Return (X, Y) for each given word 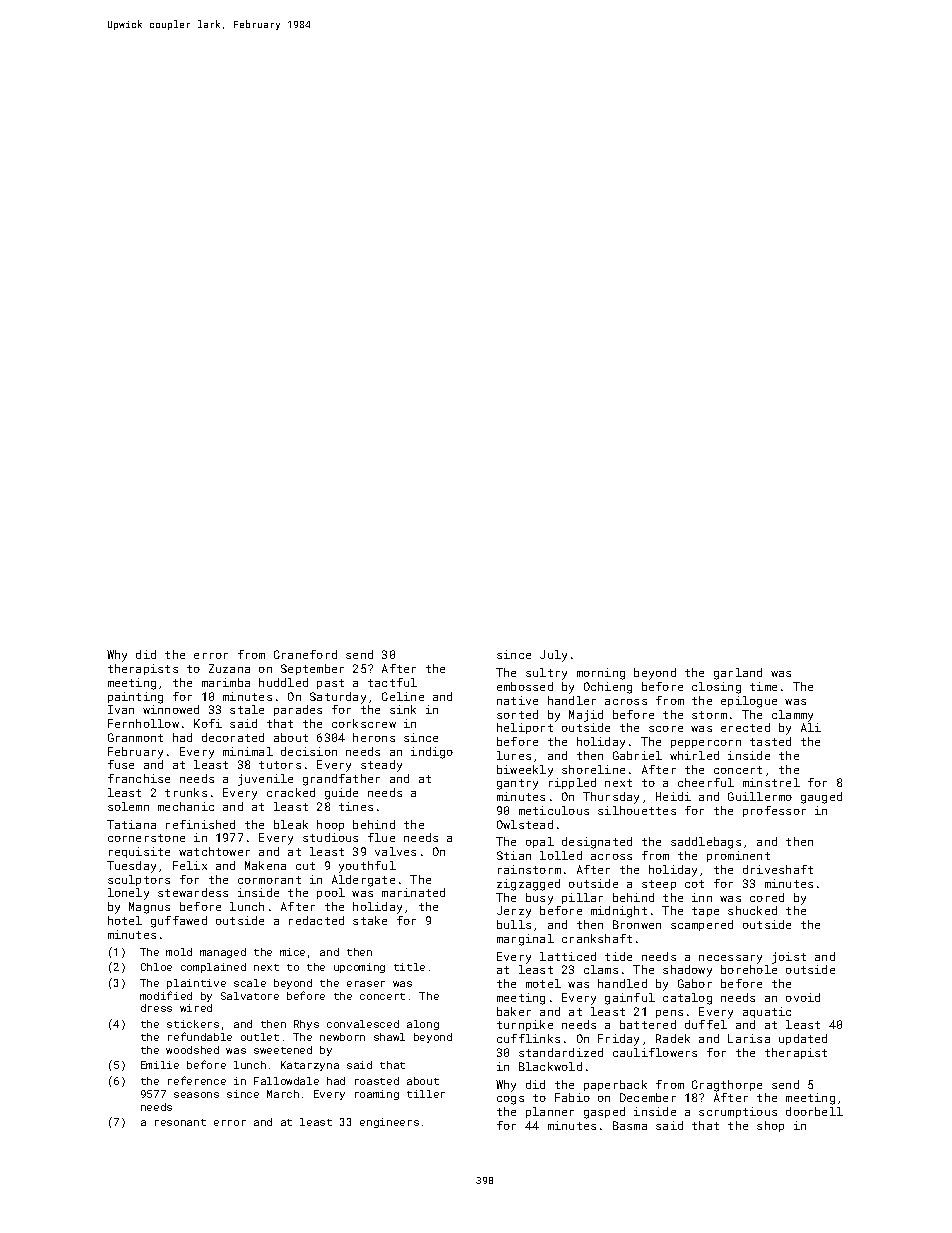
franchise (139, 778)
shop (770, 1126)
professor (774, 811)
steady (381, 766)
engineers (389, 1123)
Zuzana (229, 668)
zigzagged (528, 885)
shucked (752, 910)
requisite (139, 852)
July (553, 656)
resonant (180, 1122)
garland (738, 674)
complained (213, 968)
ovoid (803, 997)
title (409, 967)
